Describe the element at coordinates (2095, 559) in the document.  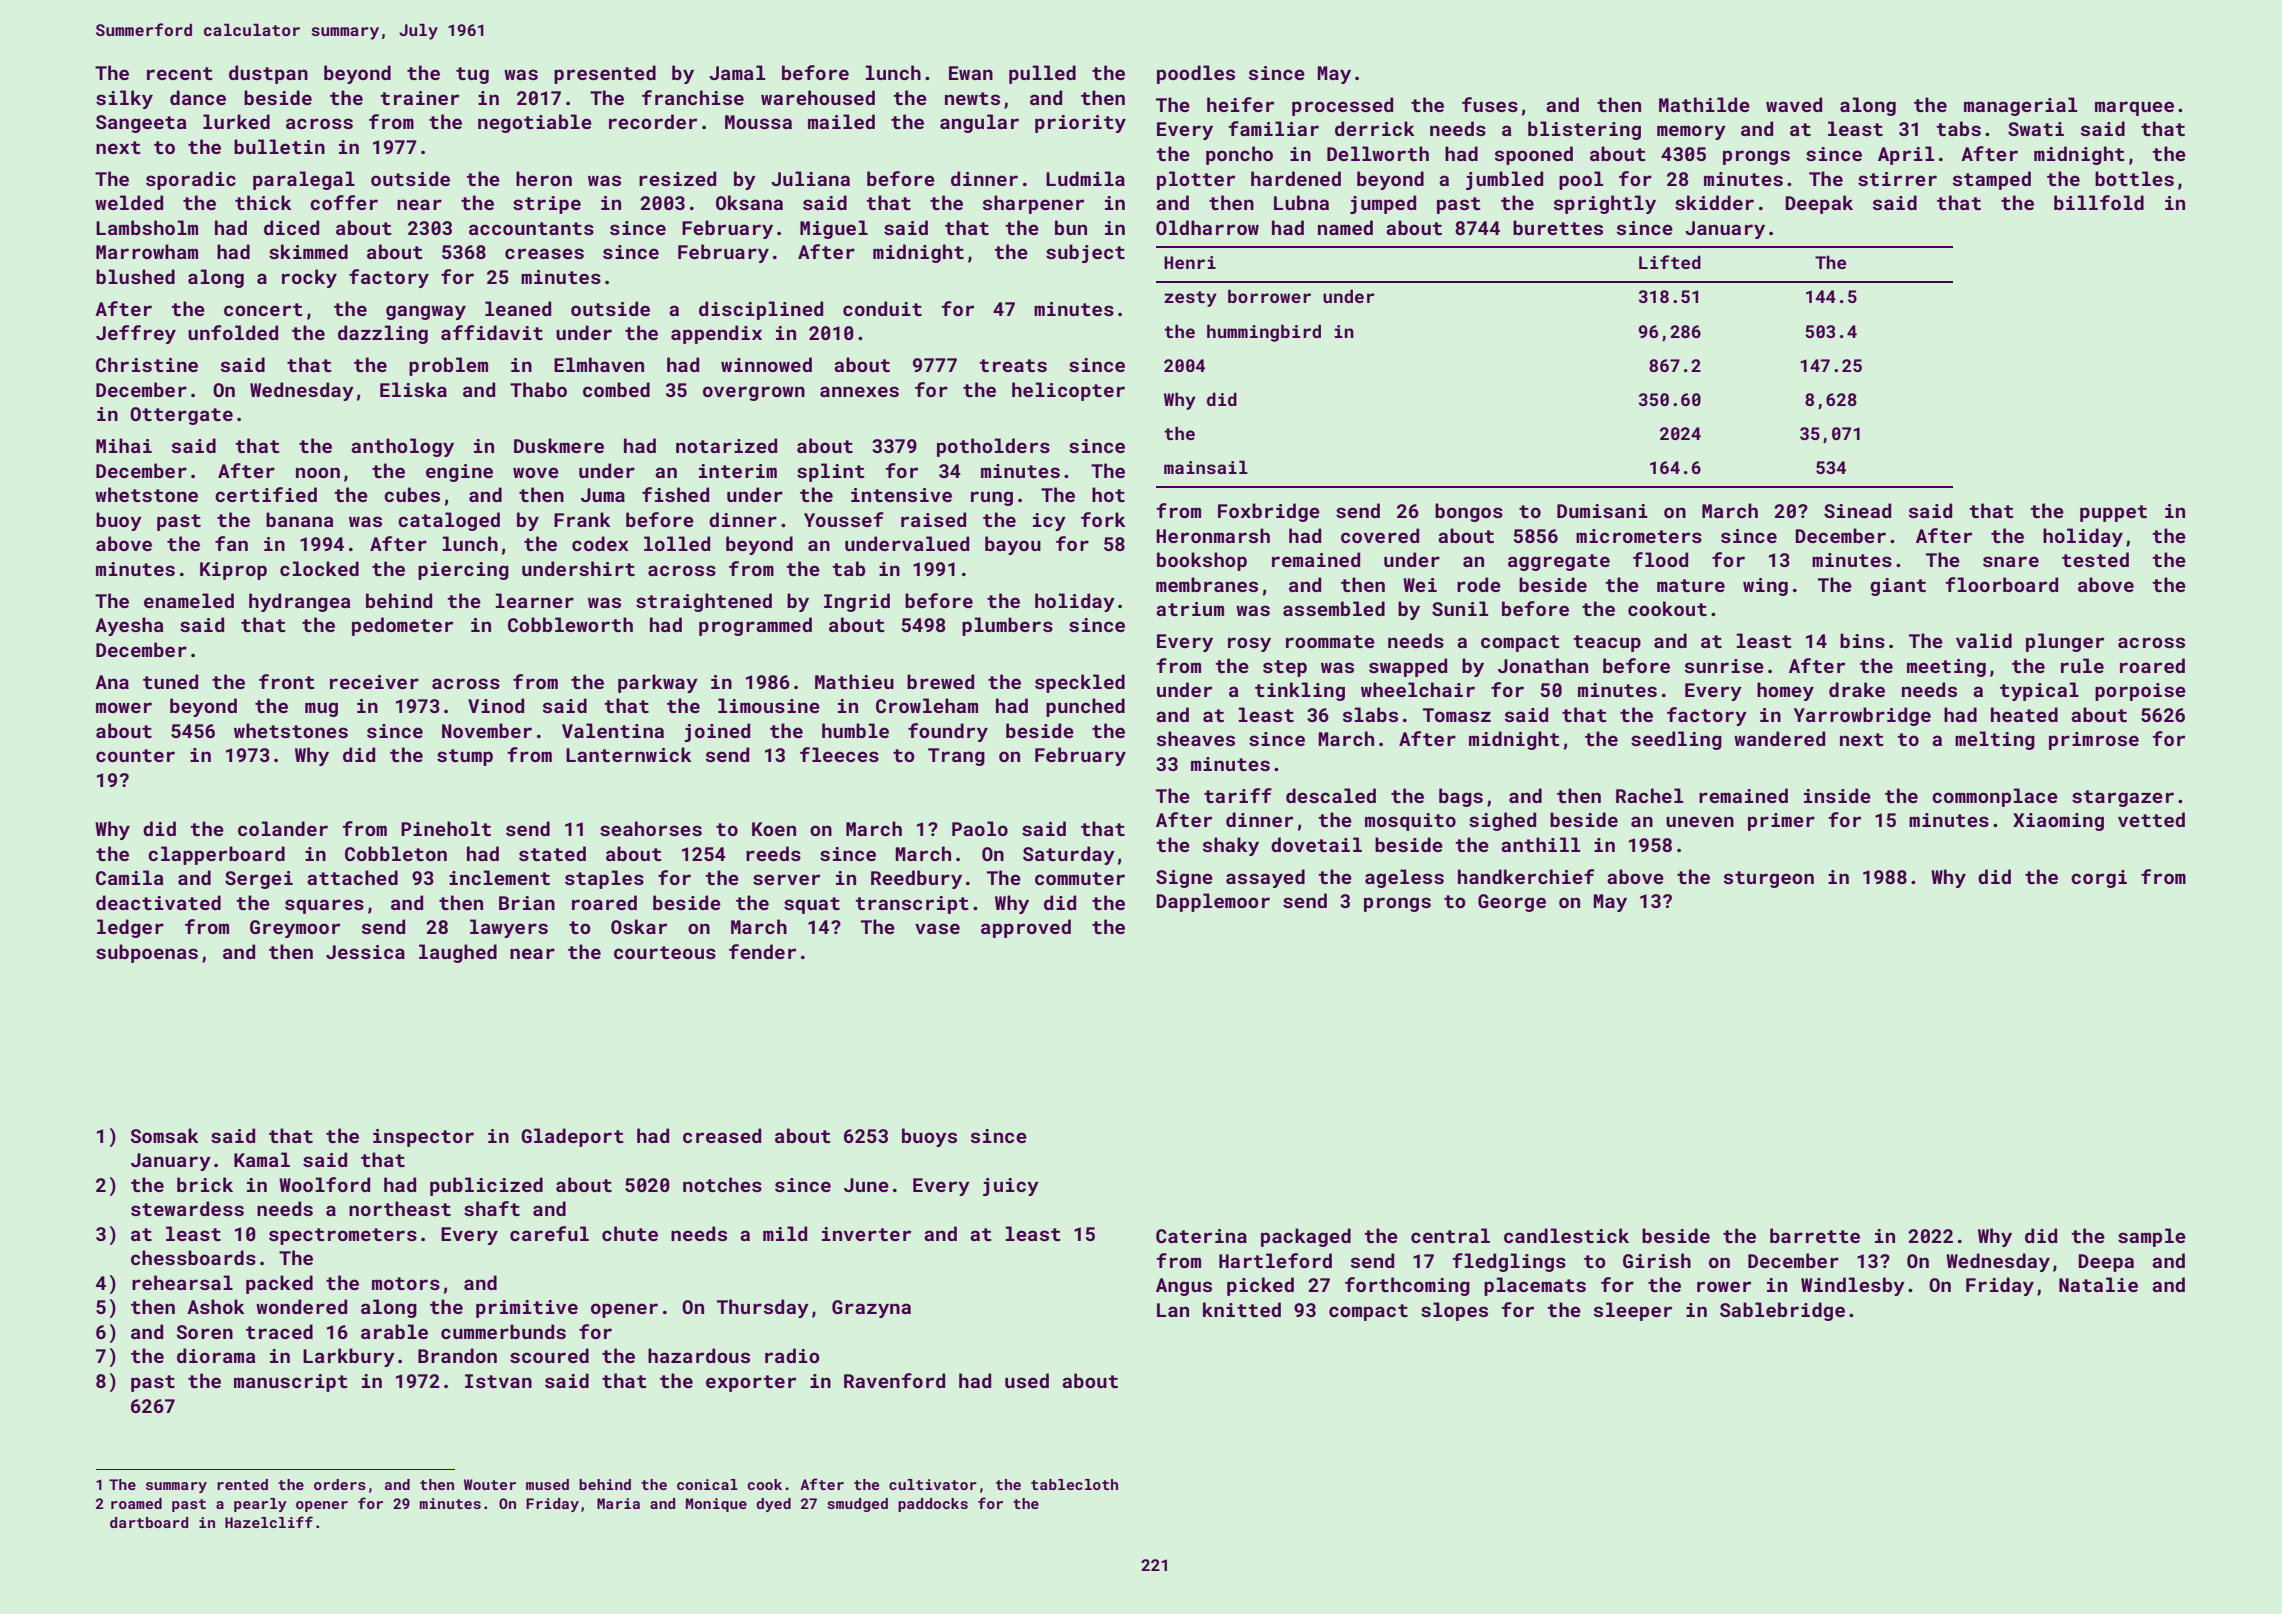
I see `tested` at that location.
